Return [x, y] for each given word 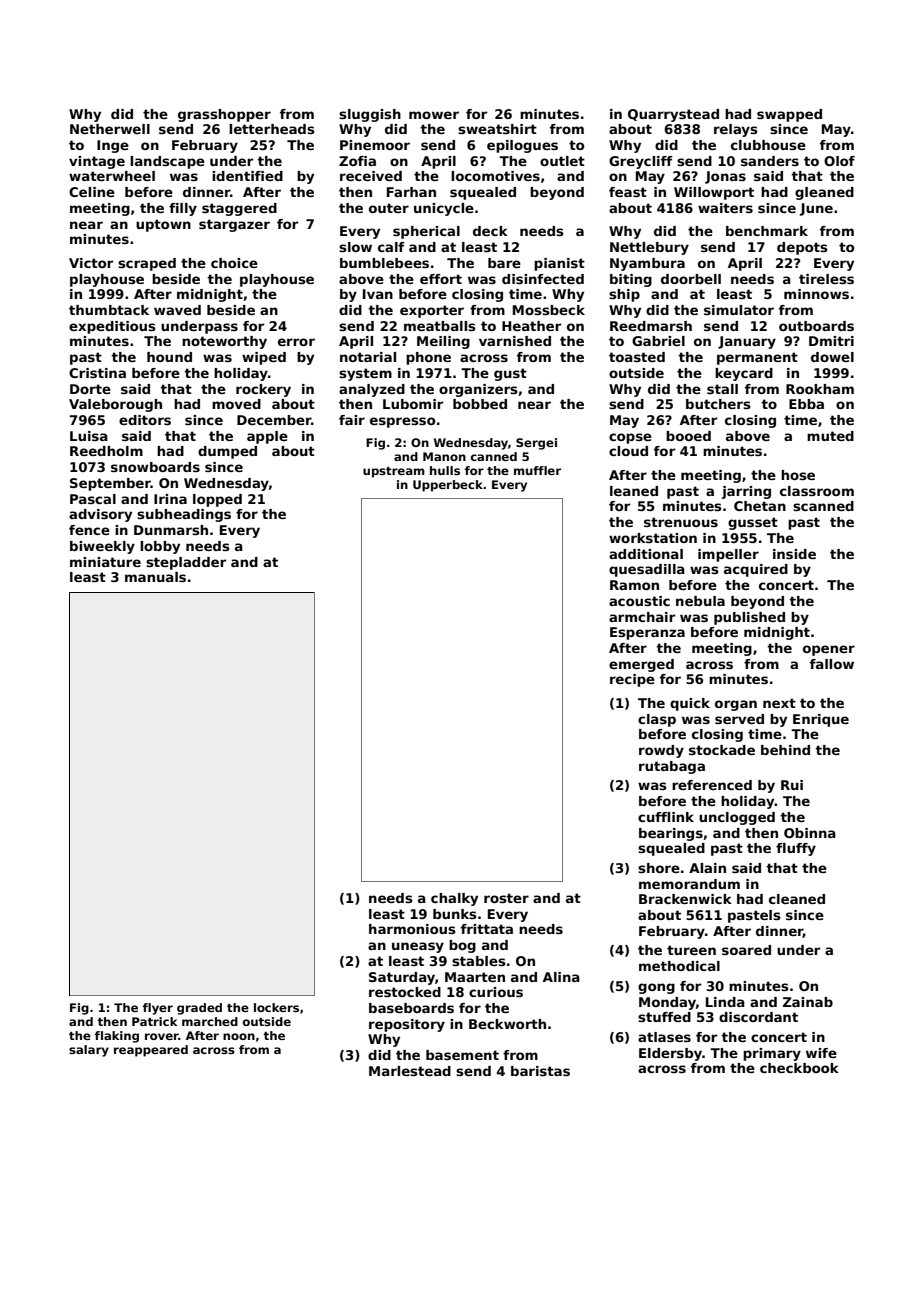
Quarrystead [673, 115]
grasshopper [224, 115]
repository [407, 1025]
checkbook [799, 1068]
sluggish [370, 115]
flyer [158, 1009]
